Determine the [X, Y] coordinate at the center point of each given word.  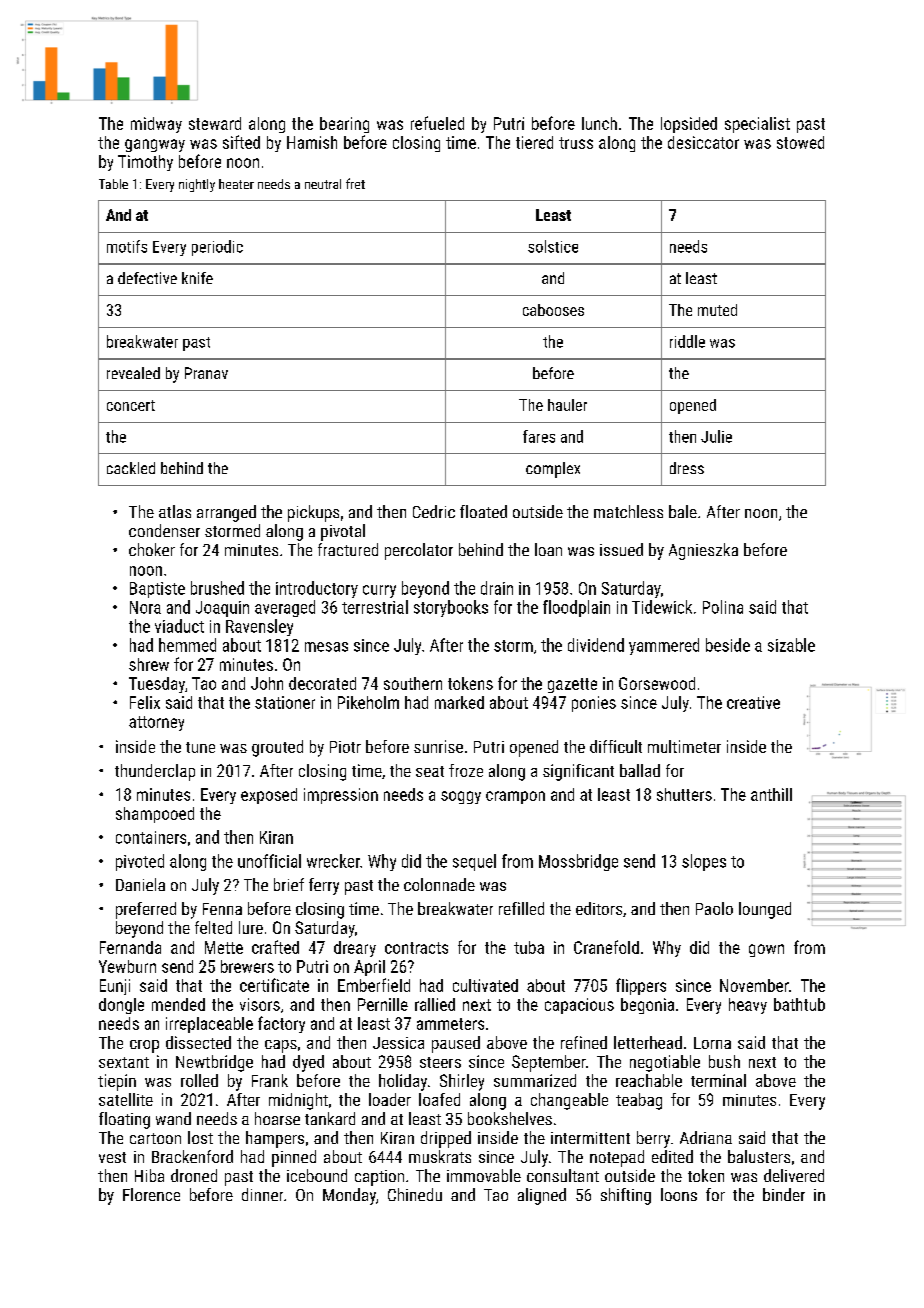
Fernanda [130, 947]
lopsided [689, 125]
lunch [599, 123]
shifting [626, 1196]
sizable [791, 645]
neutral [323, 184]
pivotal [343, 532]
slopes [704, 862]
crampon [515, 797]
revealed [133, 373]
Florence [151, 1194]
